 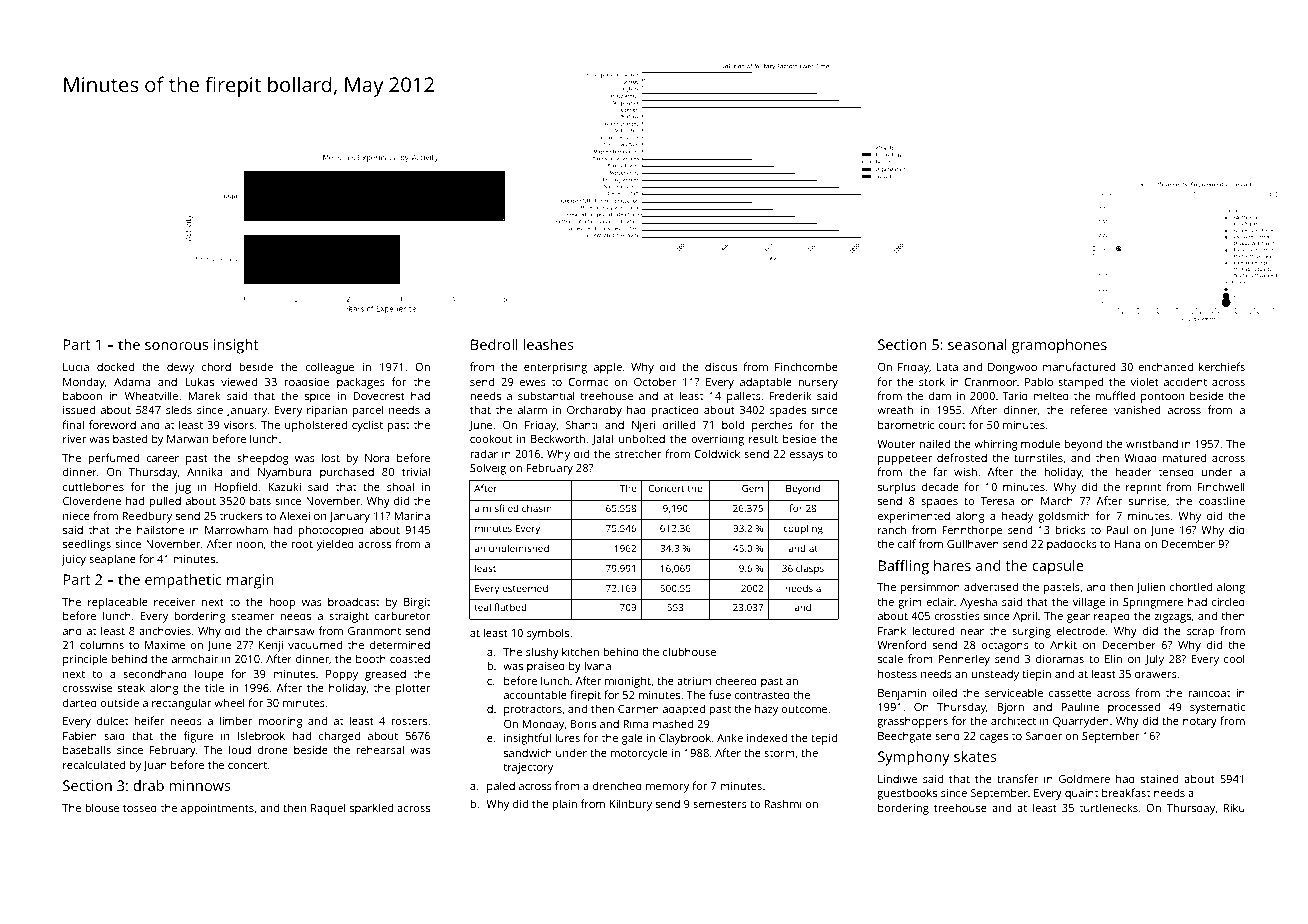 I want to click on baboon, so click(x=82, y=395).
